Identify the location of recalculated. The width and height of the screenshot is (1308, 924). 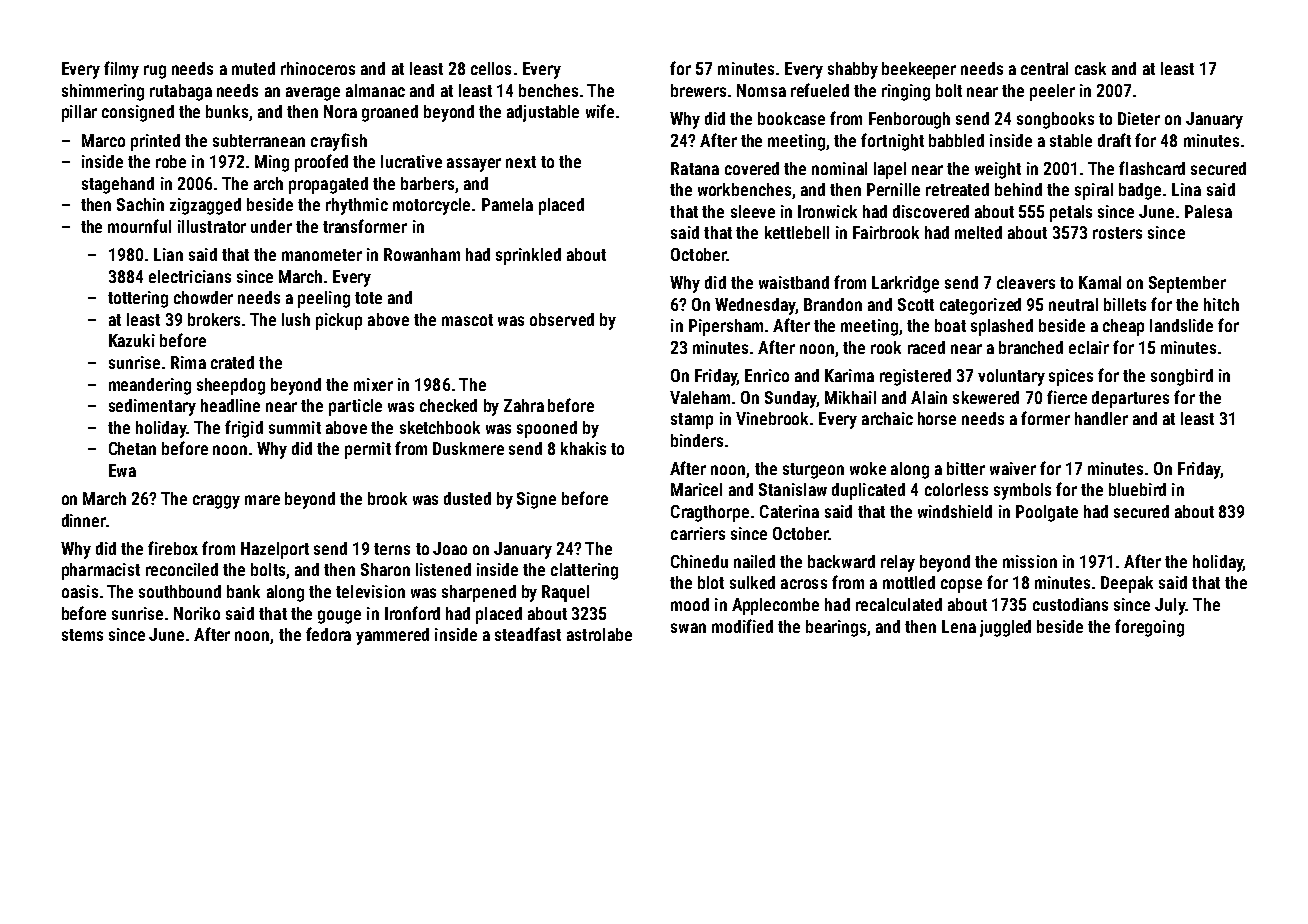
(899, 604).
